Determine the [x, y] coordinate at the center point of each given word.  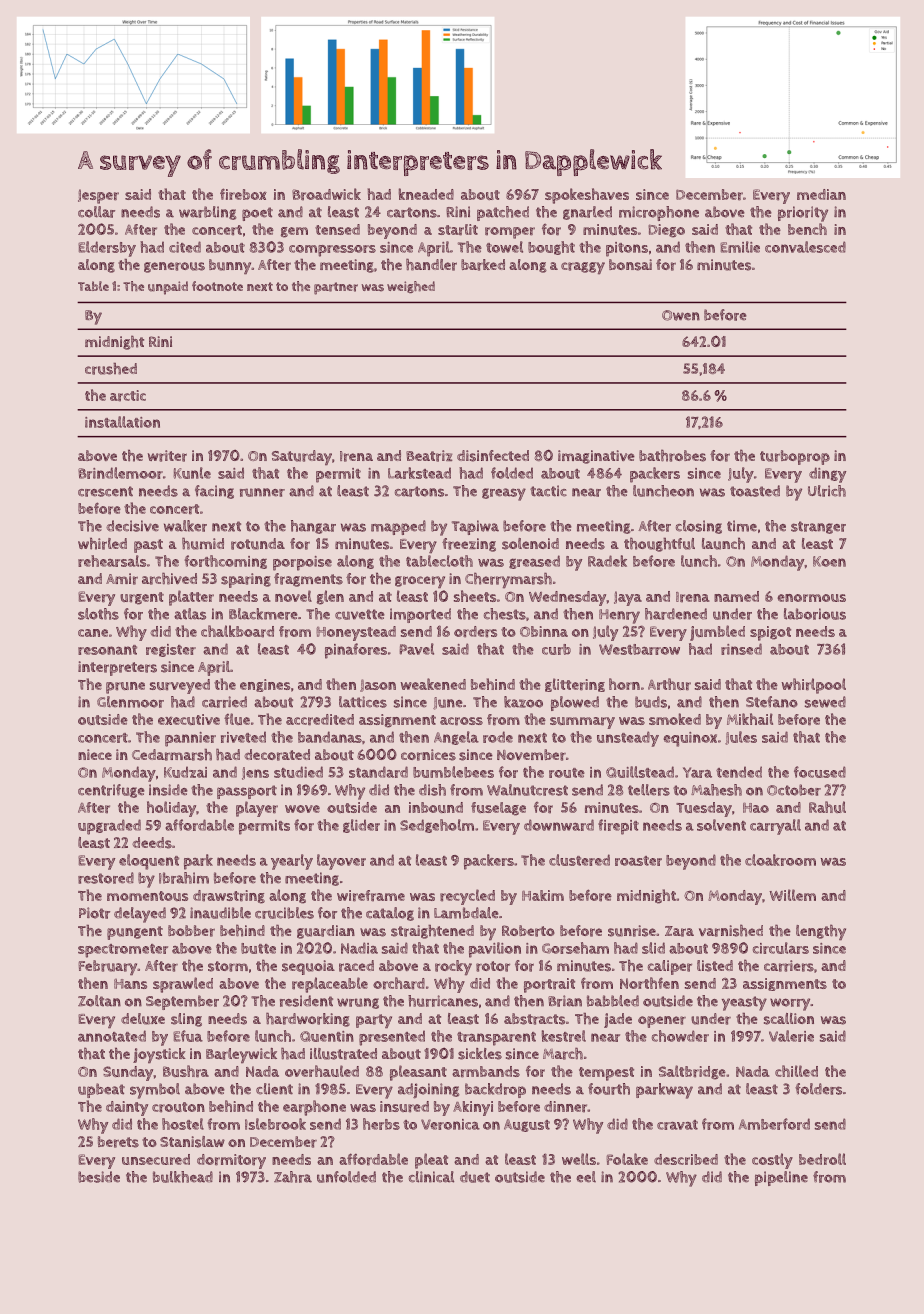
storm [228, 966]
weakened [433, 684]
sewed [825, 702]
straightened [432, 932]
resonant [107, 650]
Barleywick [241, 1055]
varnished [731, 931]
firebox [243, 194]
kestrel [564, 1036]
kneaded [426, 194]
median [821, 194]
